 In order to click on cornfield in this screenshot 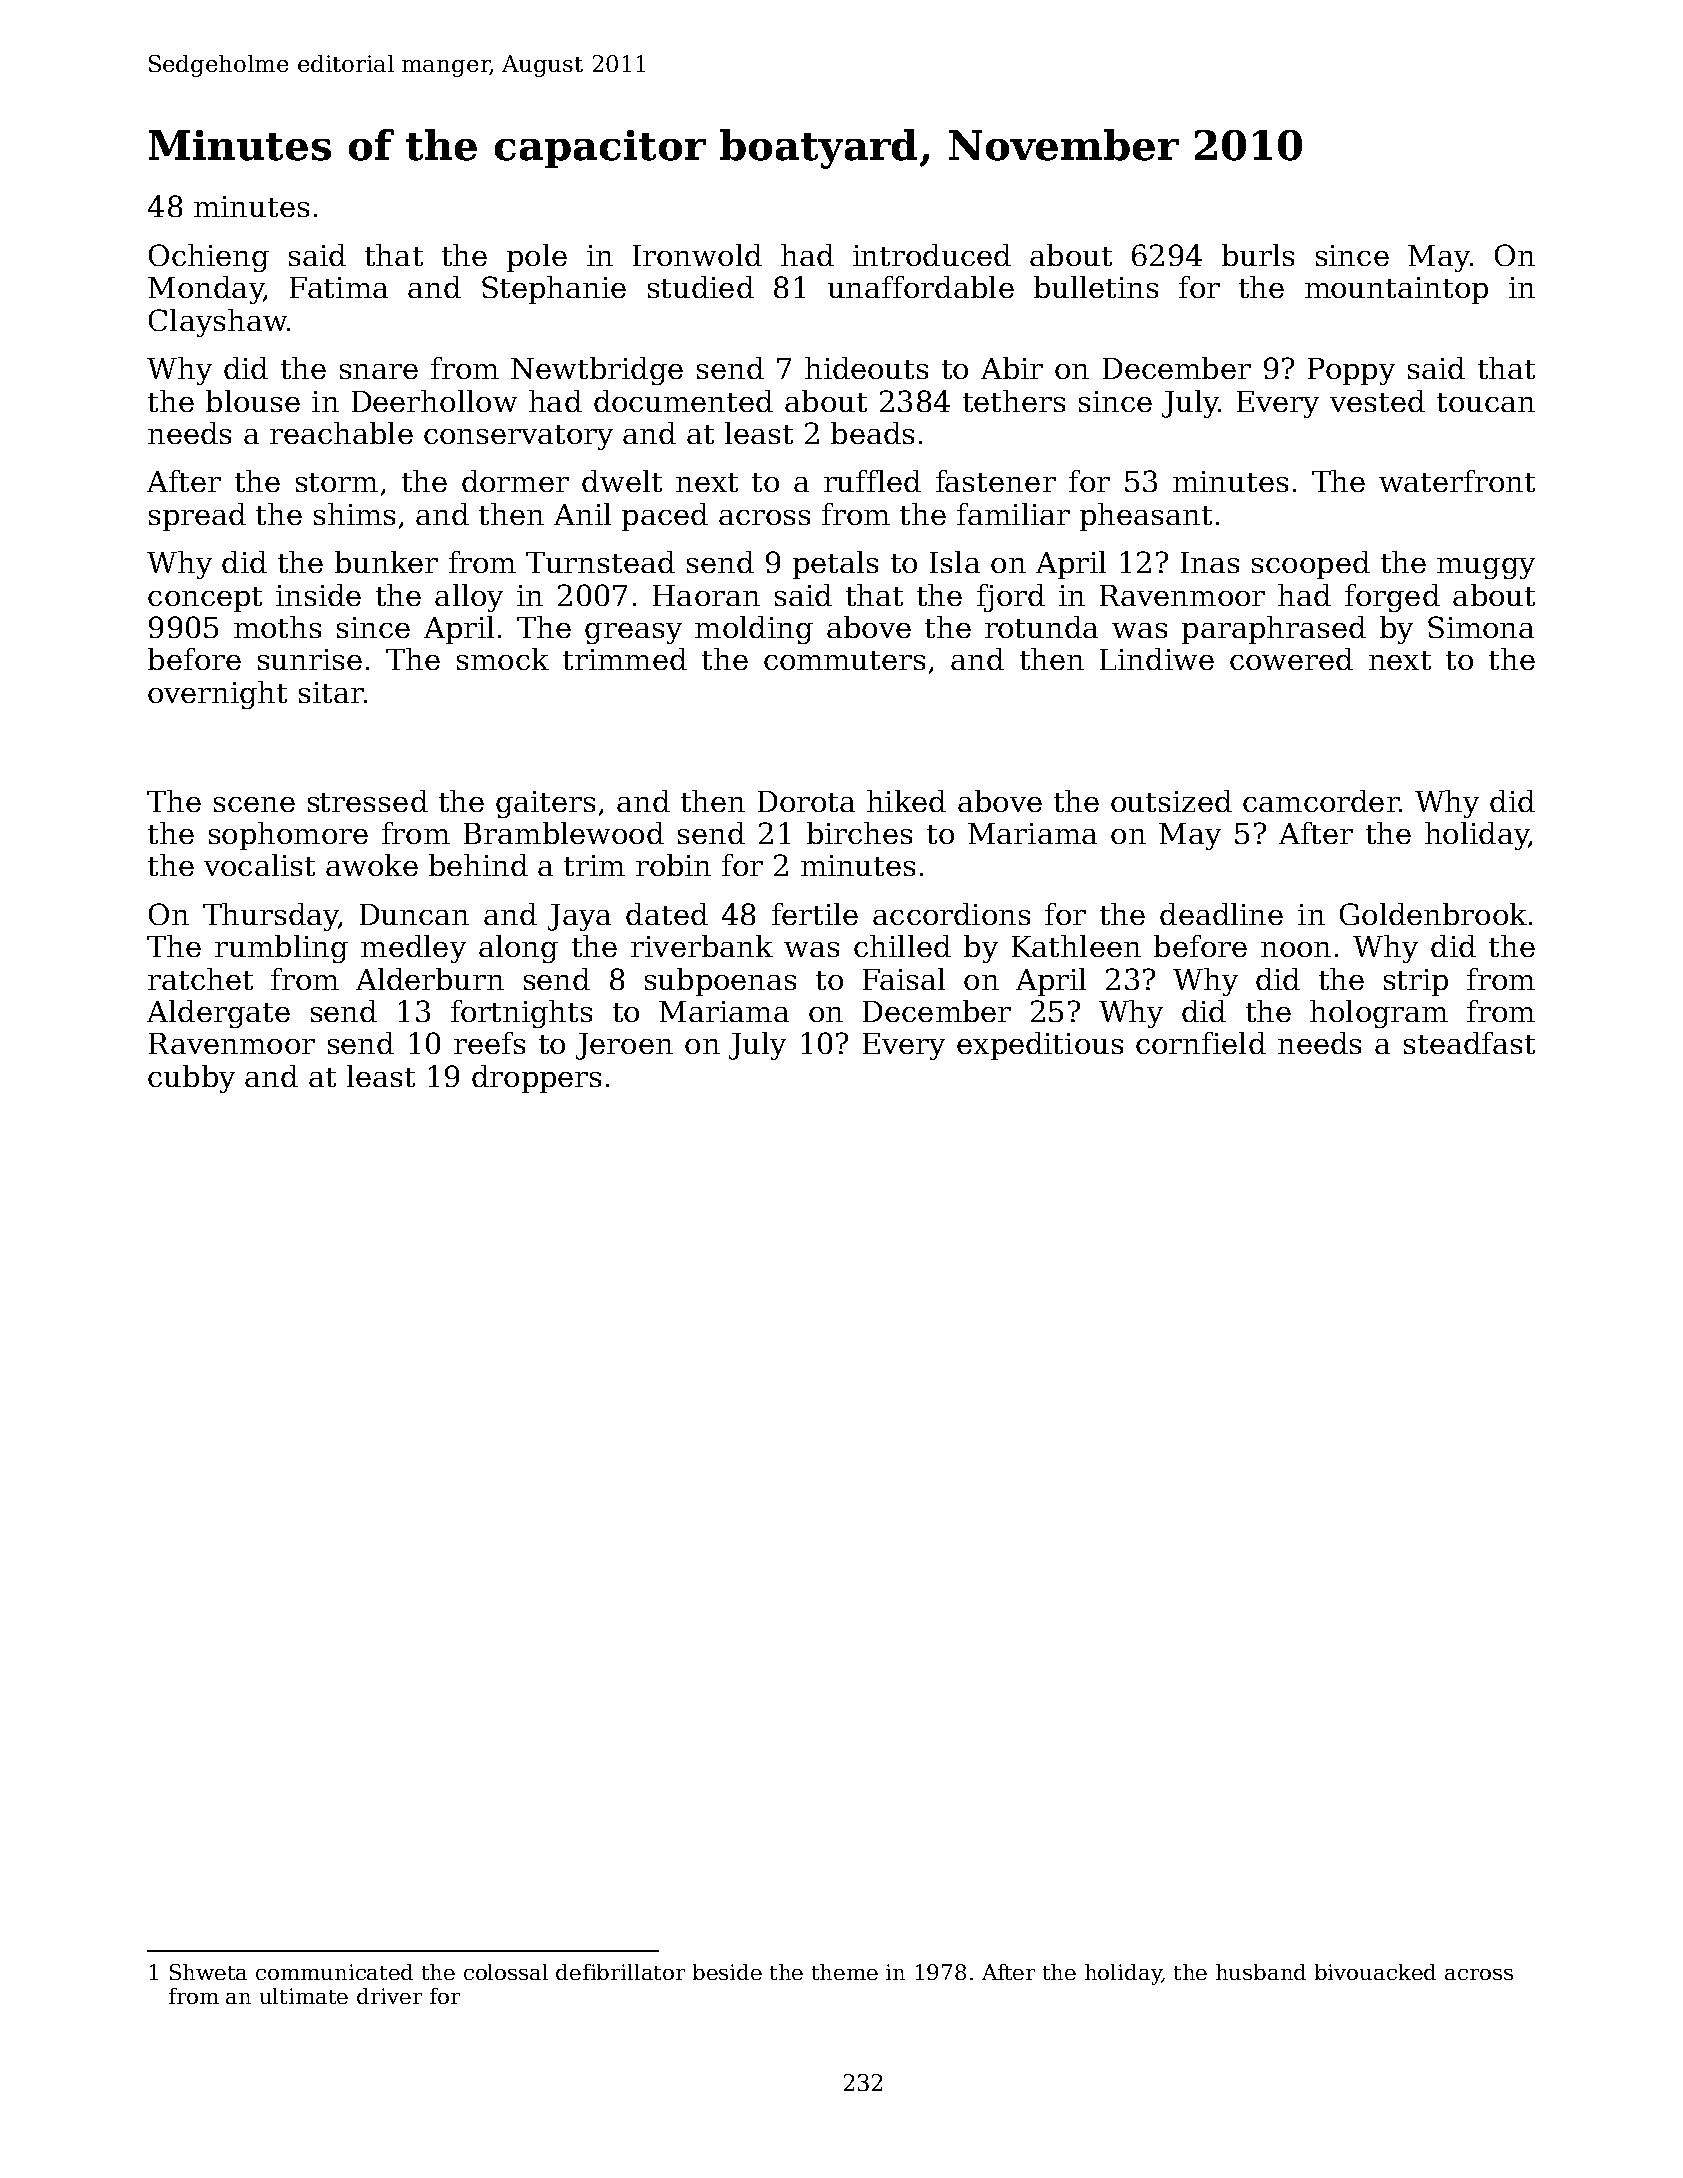, I will do `click(1201, 1043)`.
